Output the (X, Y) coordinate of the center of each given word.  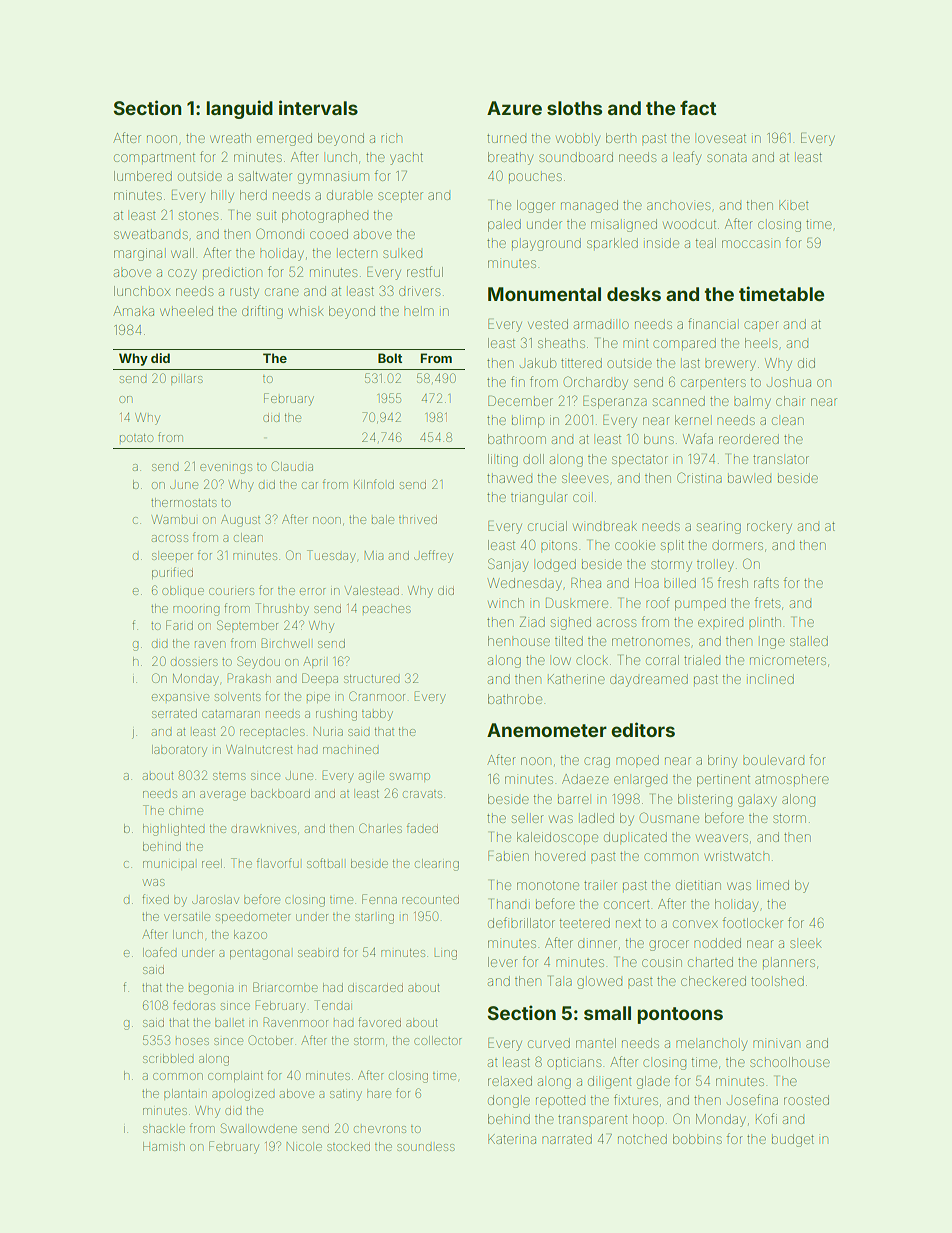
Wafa (698, 438)
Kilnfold (374, 484)
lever (503, 962)
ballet (229, 1023)
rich (391, 138)
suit (267, 216)
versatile (187, 916)
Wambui (173, 519)
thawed (509, 478)
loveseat (722, 138)
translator (781, 459)
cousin (662, 962)
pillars (187, 379)
